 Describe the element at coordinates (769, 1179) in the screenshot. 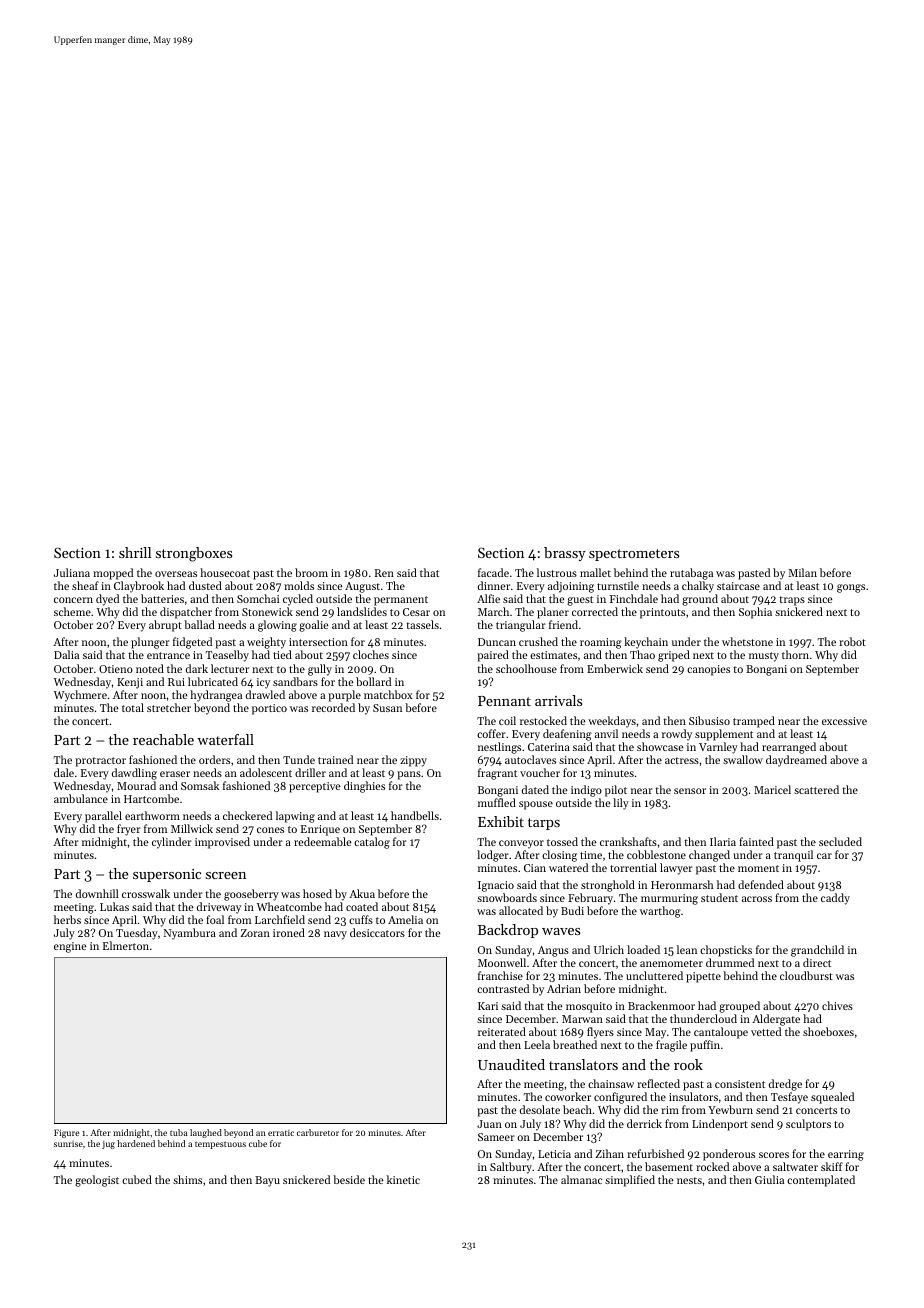

I see `Giulia` at that location.
